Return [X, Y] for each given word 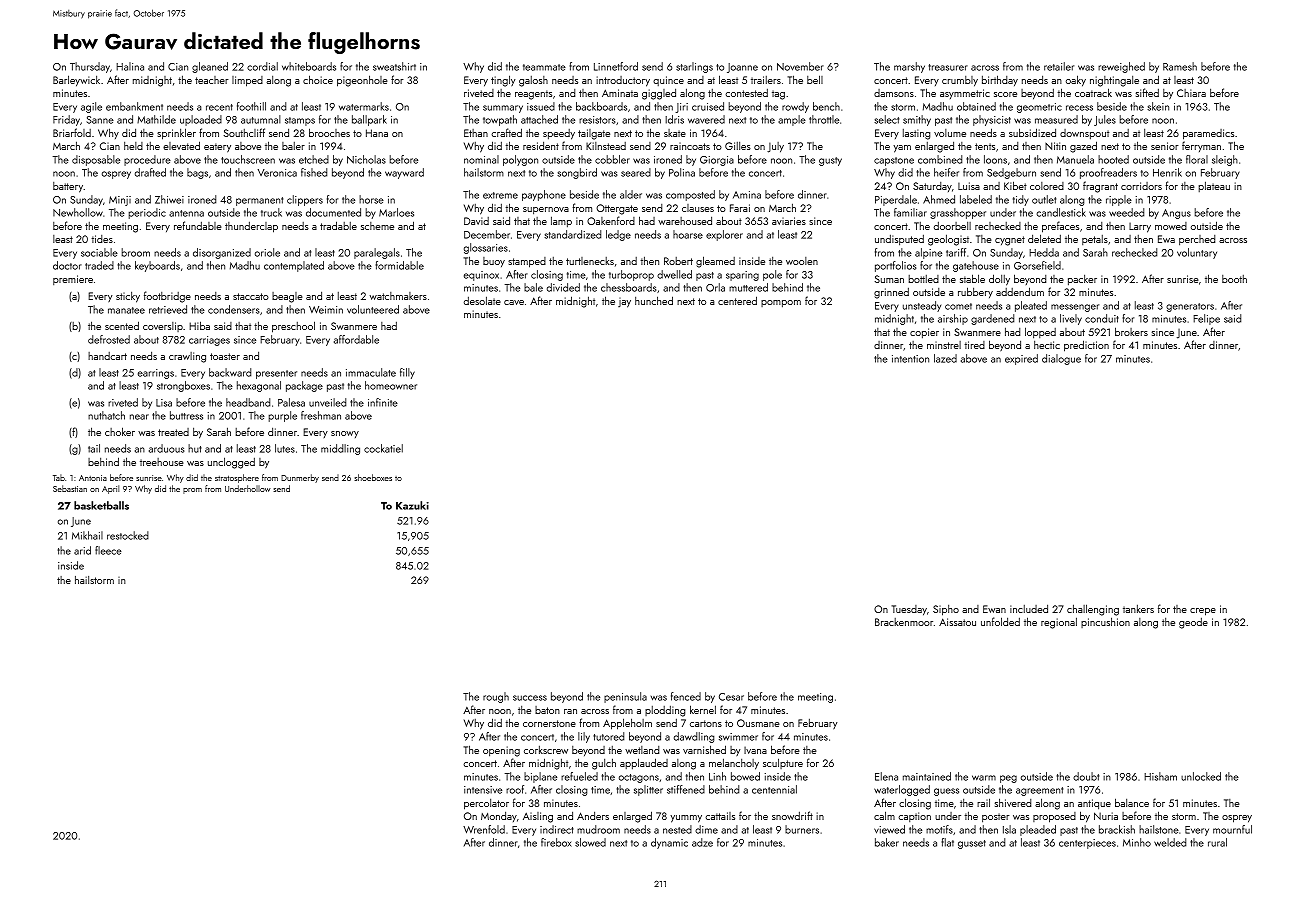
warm [984, 778]
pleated [1031, 306]
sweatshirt [394, 66]
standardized [572, 234]
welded [1170, 842]
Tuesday [909, 610]
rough [496, 697]
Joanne [742, 68]
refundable [198, 225]
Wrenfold [484, 829]
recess [1079, 108]
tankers [1138, 608]
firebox [556, 842]
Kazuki [412, 505]
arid [82, 550]
